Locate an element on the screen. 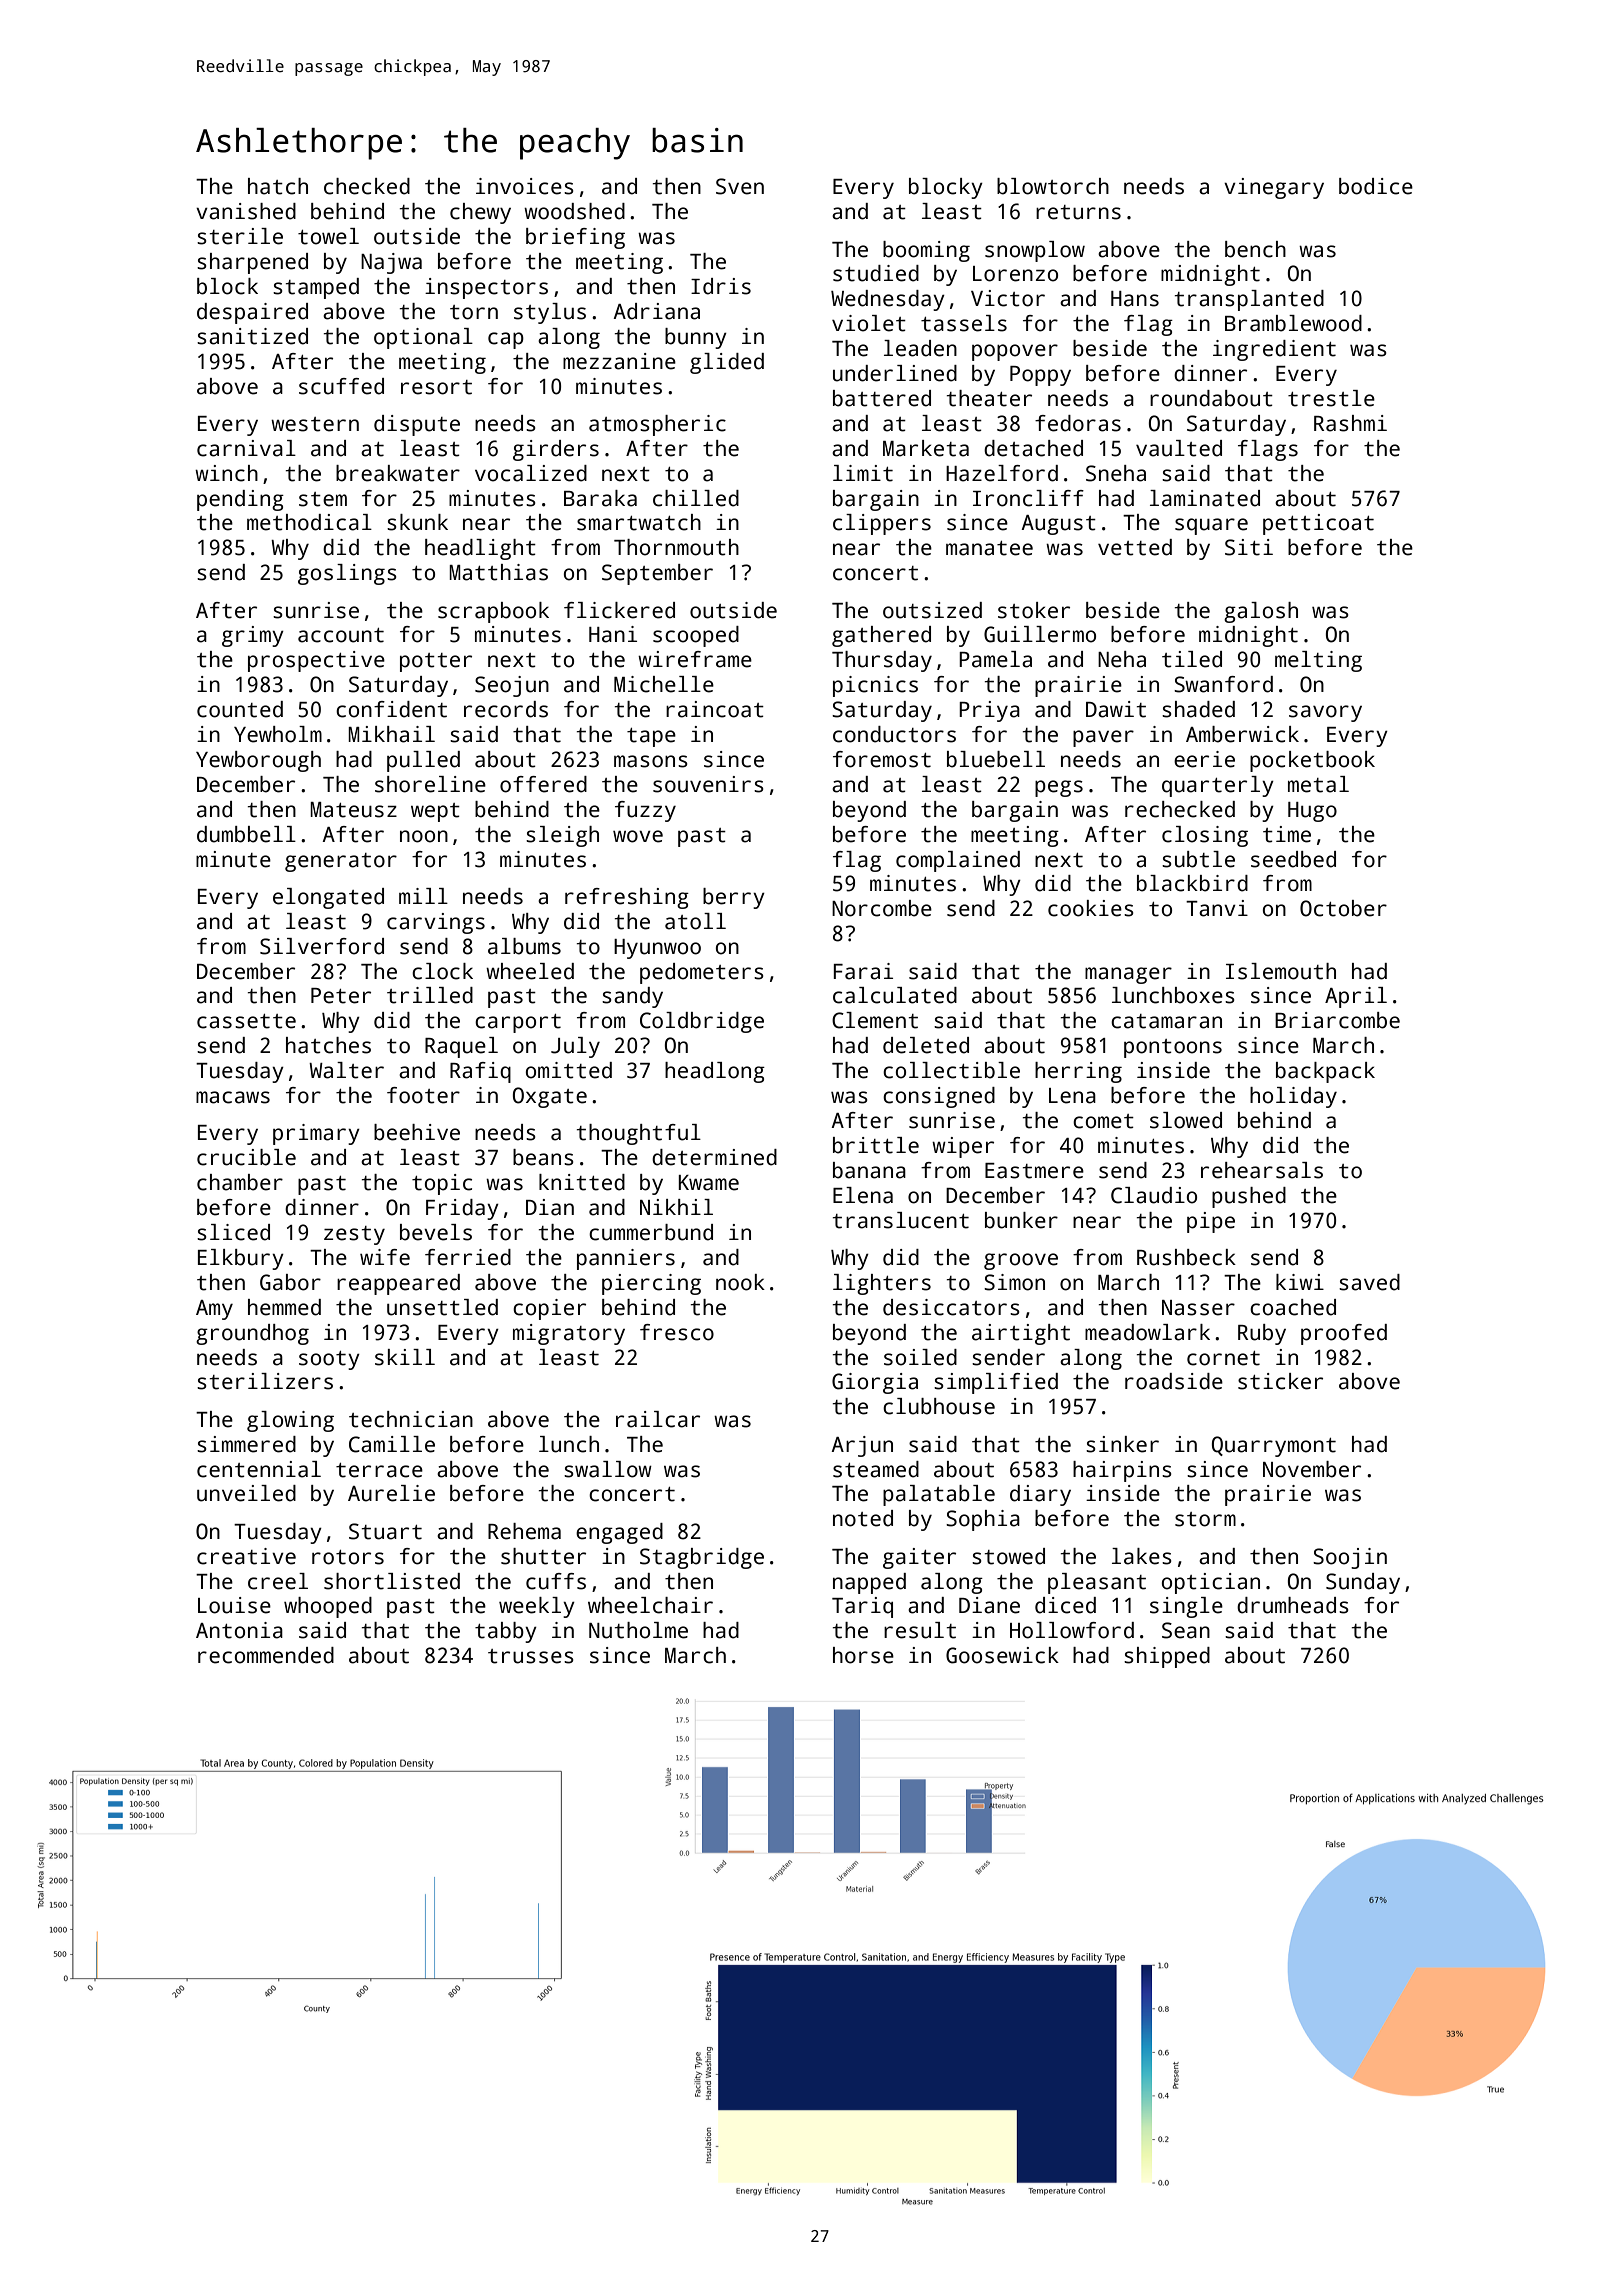 The image size is (1620, 2292). vanished is located at coordinates (246, 211).
